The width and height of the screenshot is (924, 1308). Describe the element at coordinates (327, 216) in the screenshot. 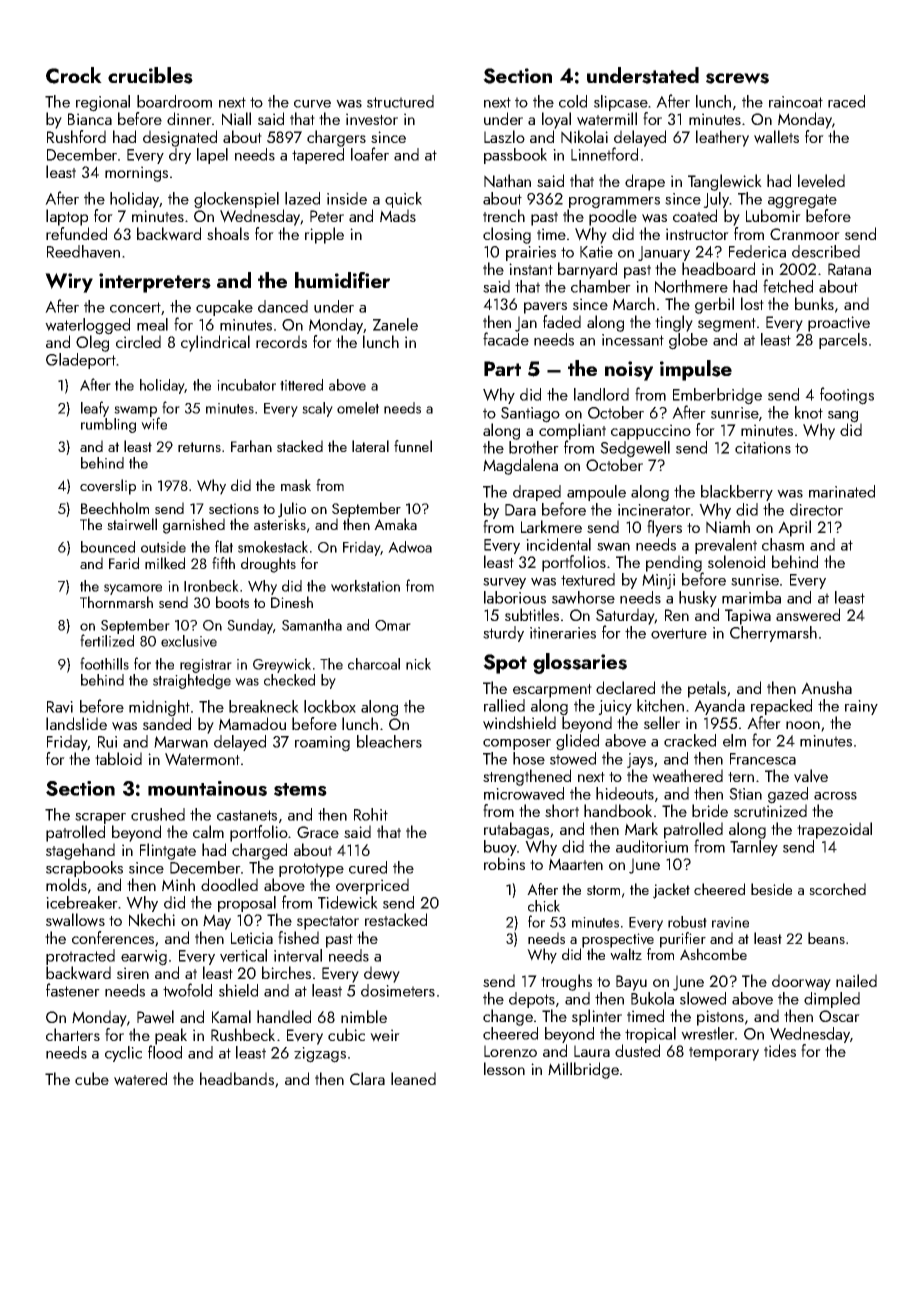

I see `Peter` at that location.
